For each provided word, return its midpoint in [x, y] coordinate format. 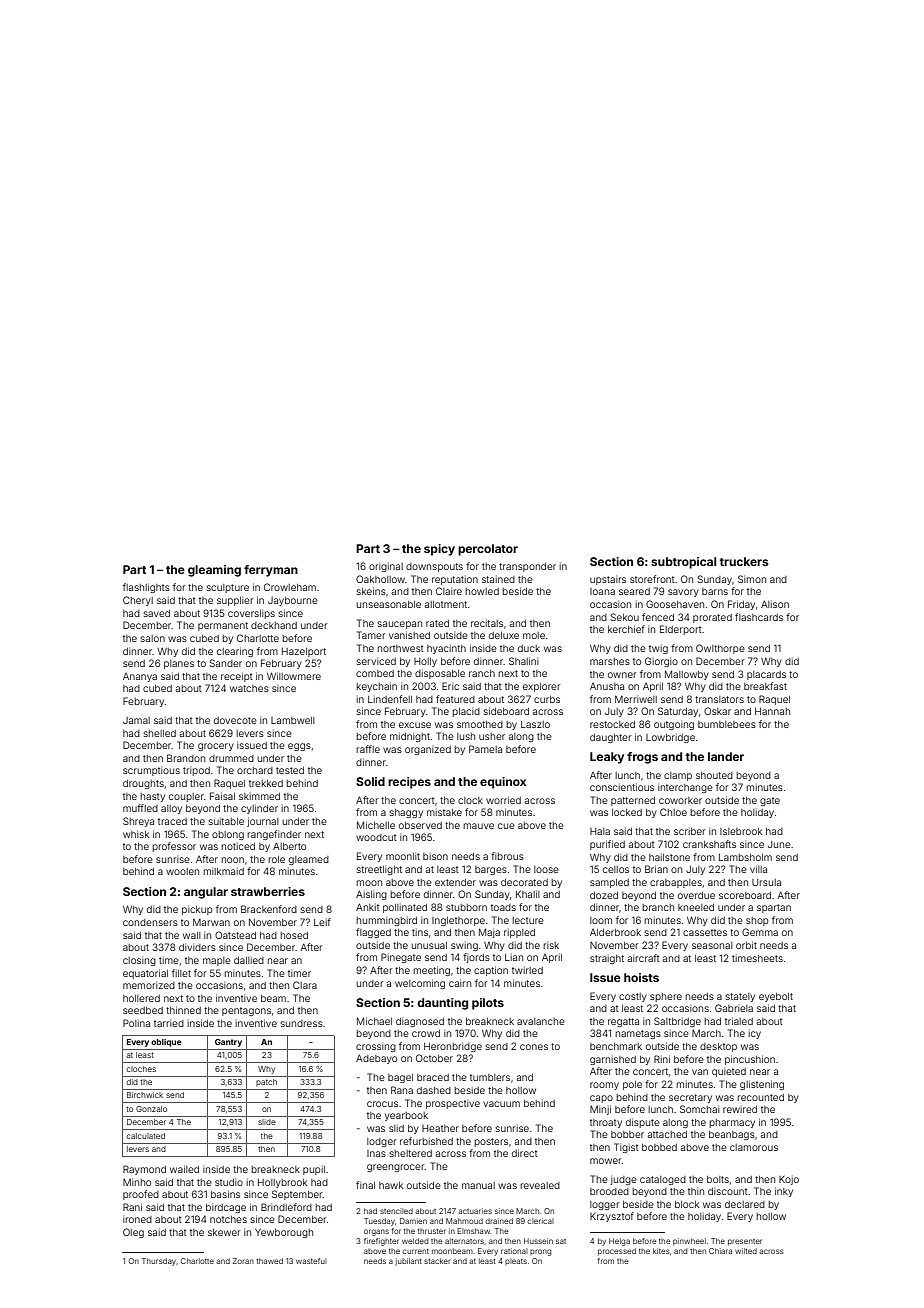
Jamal [136, 720]
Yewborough [284, 1233]
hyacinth [446, 649]
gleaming [214, 571]
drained [499, 1221]
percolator [488, 550]
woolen [182, 871]
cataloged [663, 1180]
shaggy [406, 813]
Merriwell [636, 699]
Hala [600, 831]
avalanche [541, 1021]
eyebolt [776, 997]
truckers [743, 561]
